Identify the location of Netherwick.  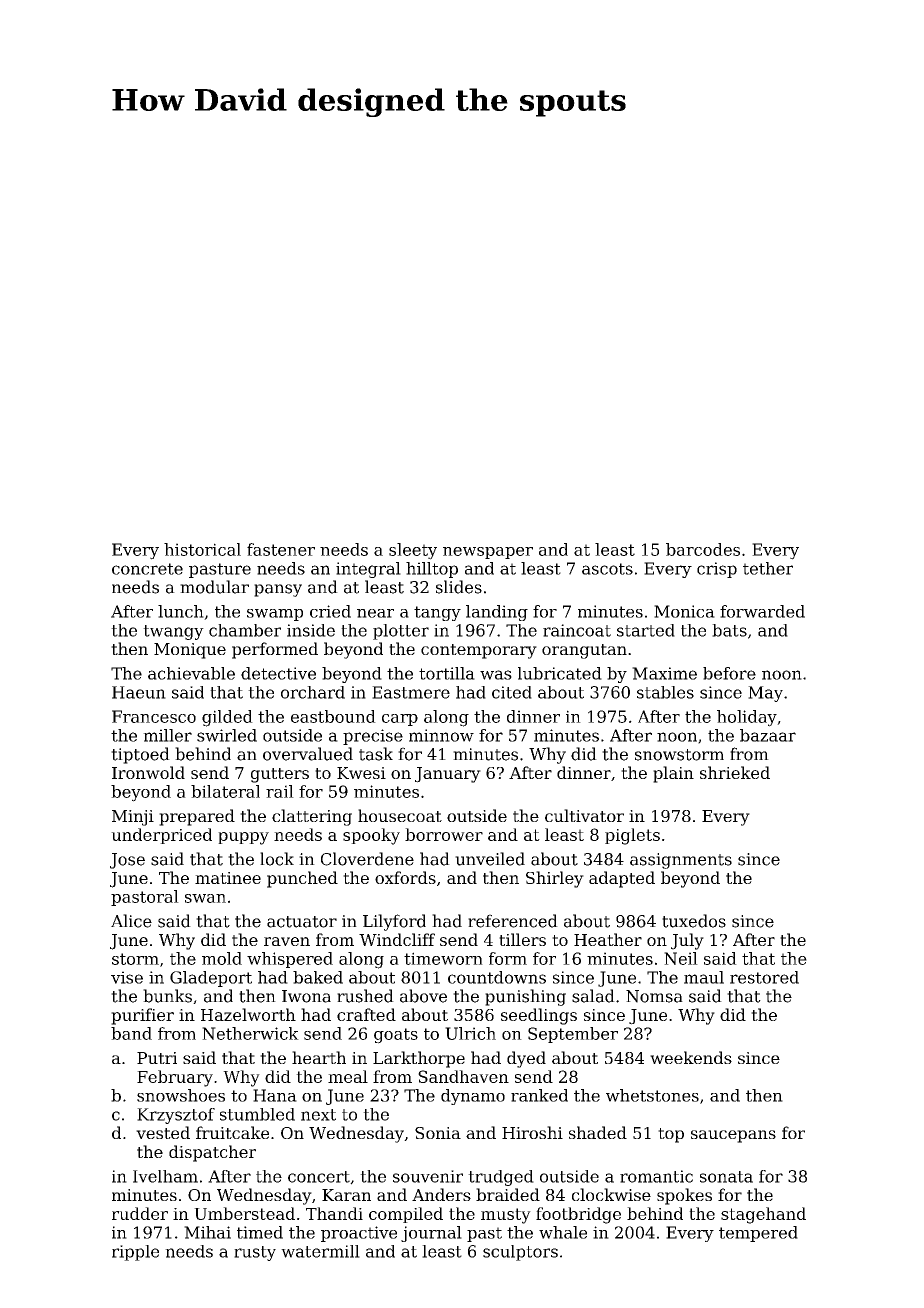
(250, 1033).
